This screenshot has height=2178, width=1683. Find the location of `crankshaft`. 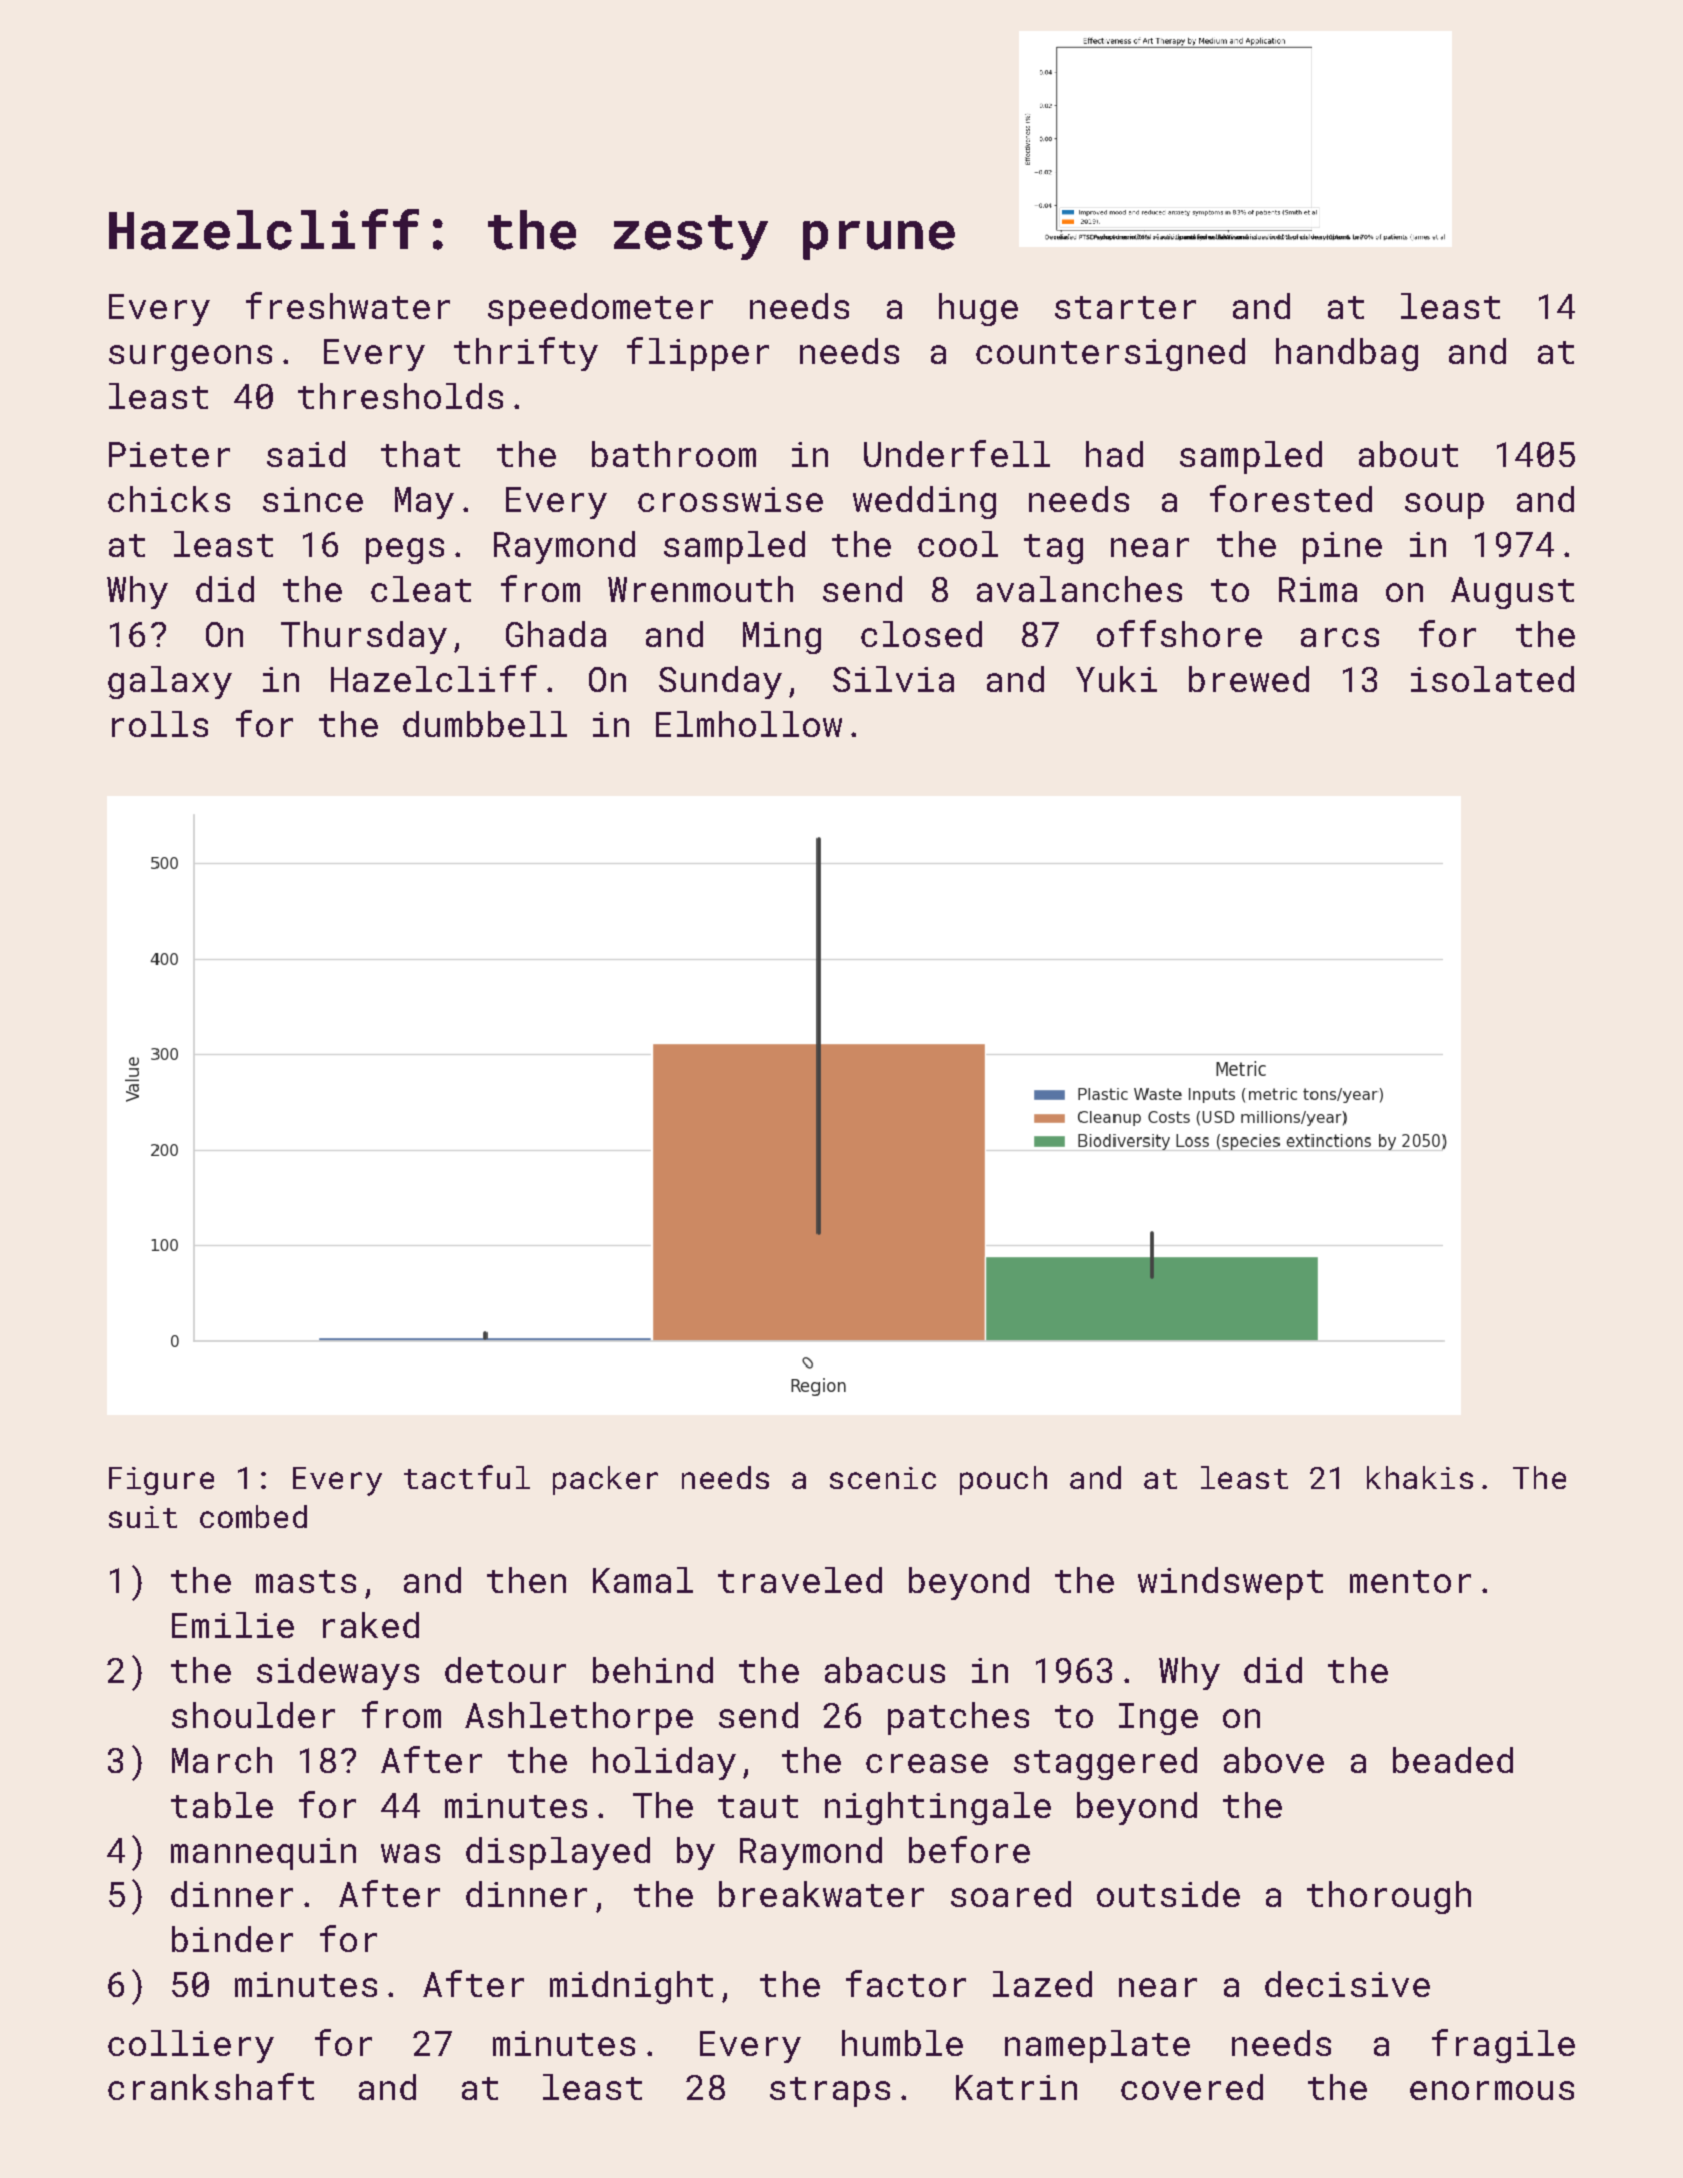

crankshaft is located at coordinates (211, 2086).
